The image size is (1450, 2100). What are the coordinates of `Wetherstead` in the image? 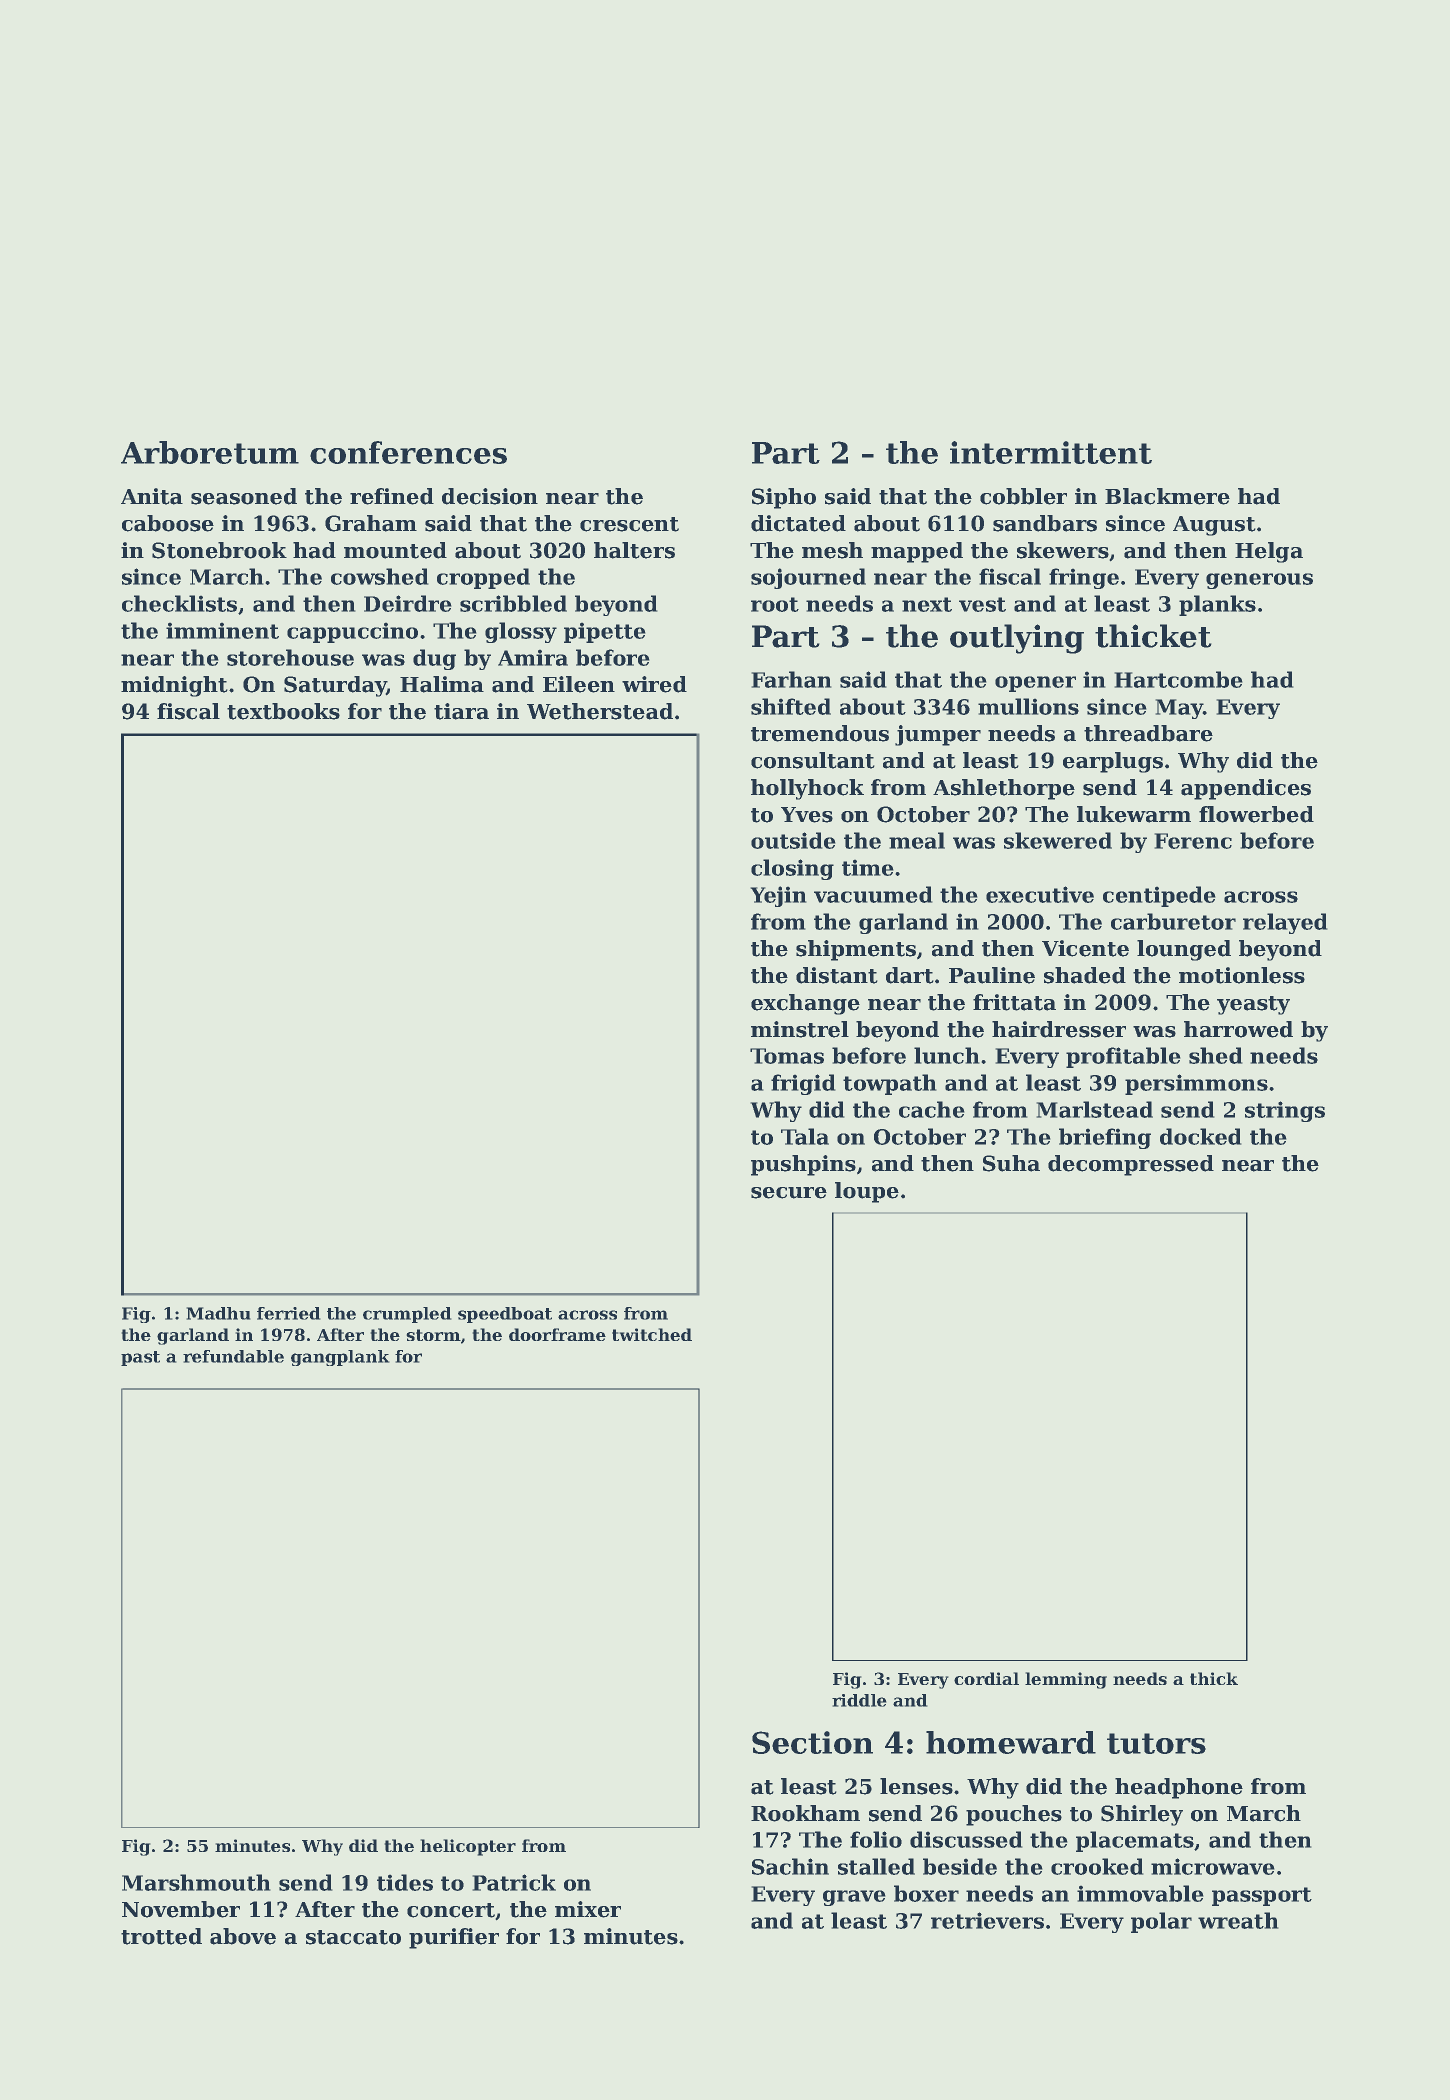 It's located at (600, 711).
